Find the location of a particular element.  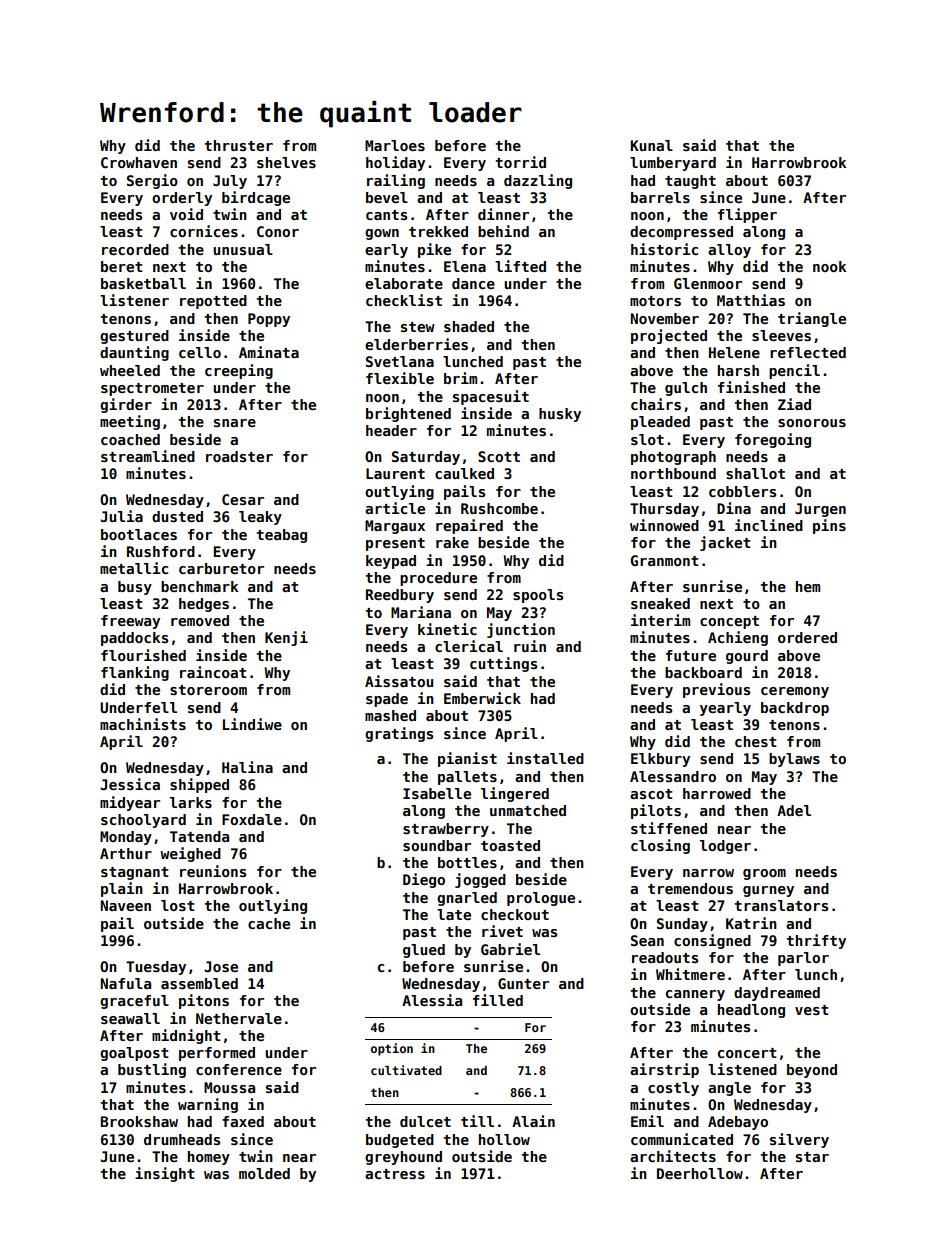

ceremony is located at coordinates (795, 692).
